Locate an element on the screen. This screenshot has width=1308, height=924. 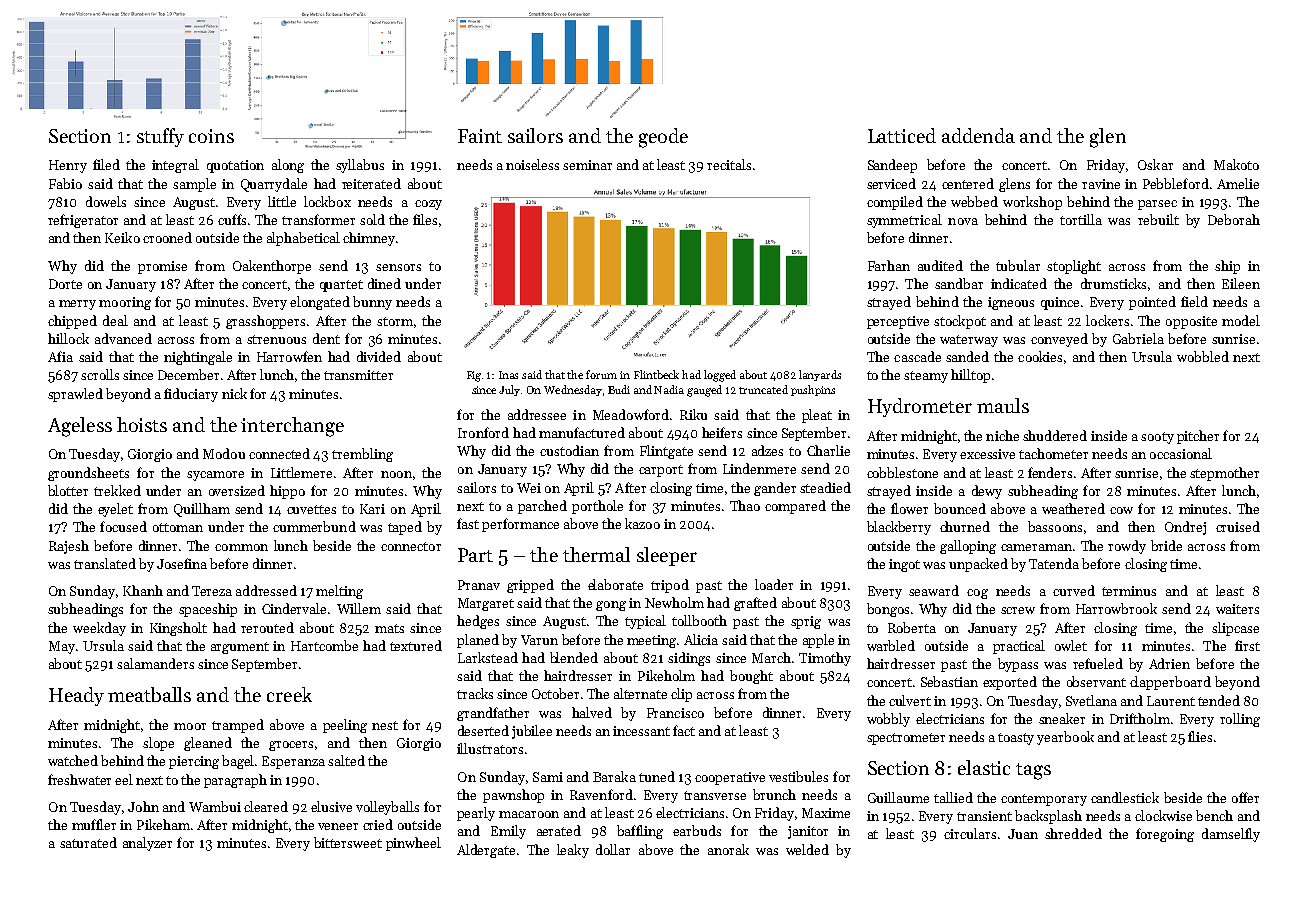
steamy is located at coordinates (926, 377).
